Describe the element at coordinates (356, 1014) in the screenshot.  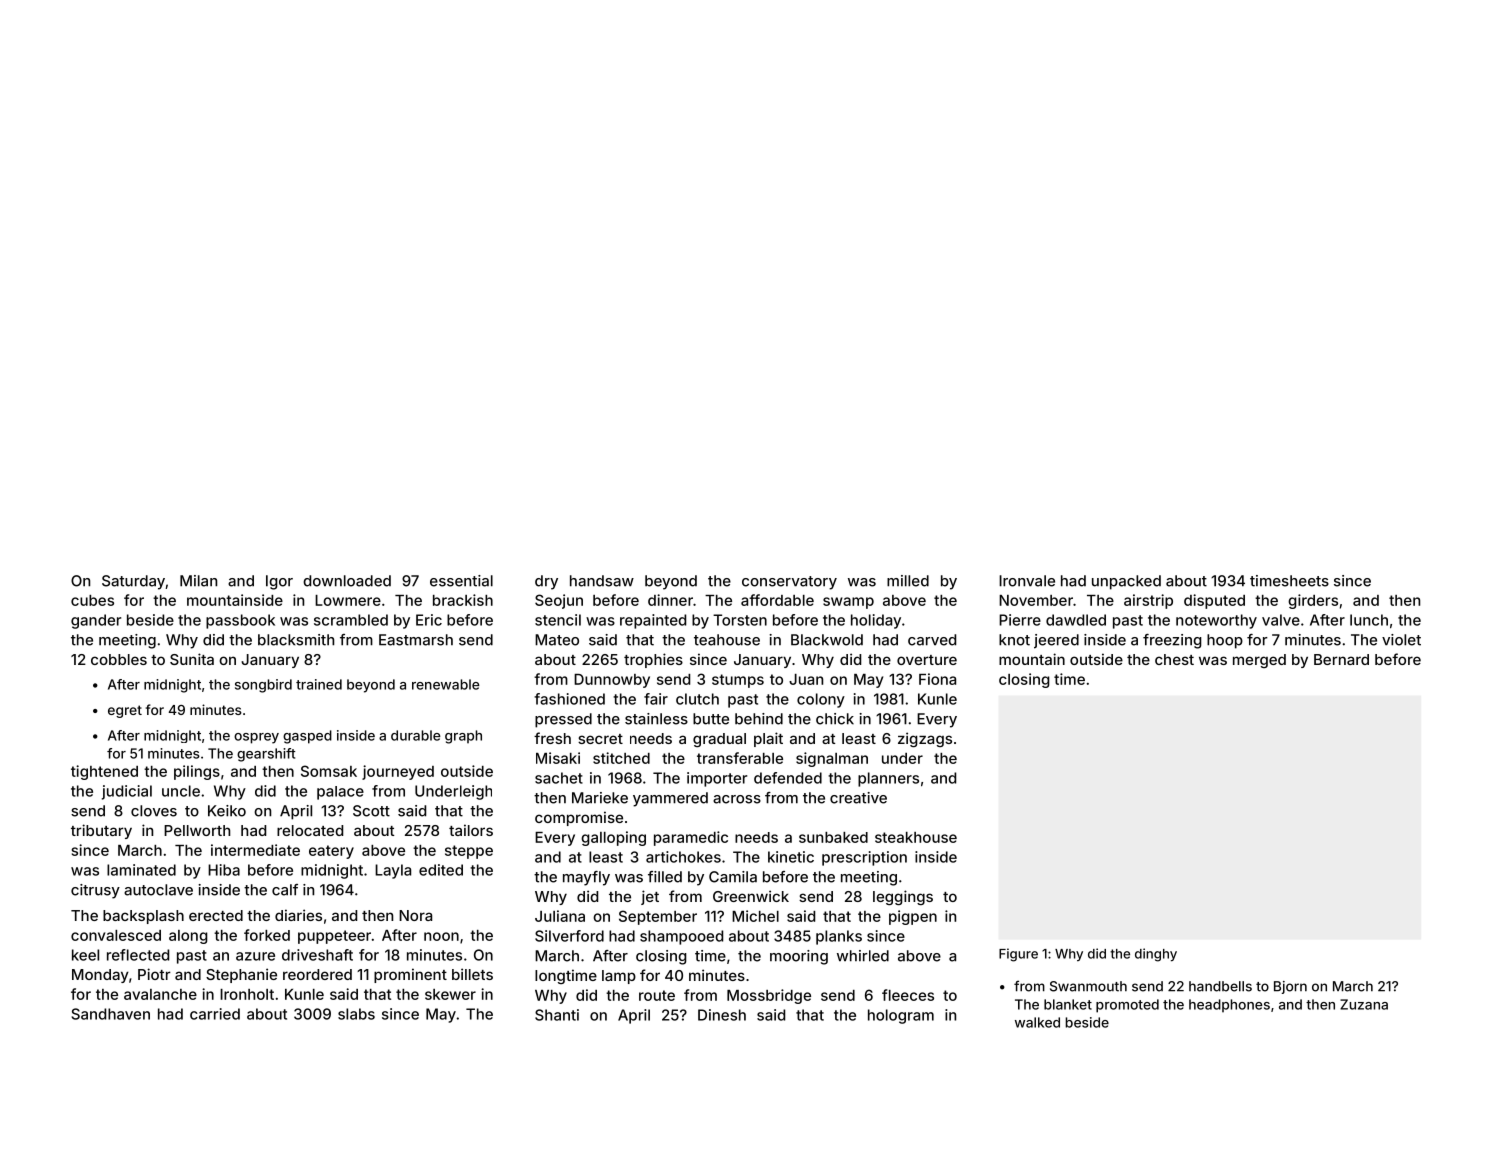
I see `slabs` at that location.
